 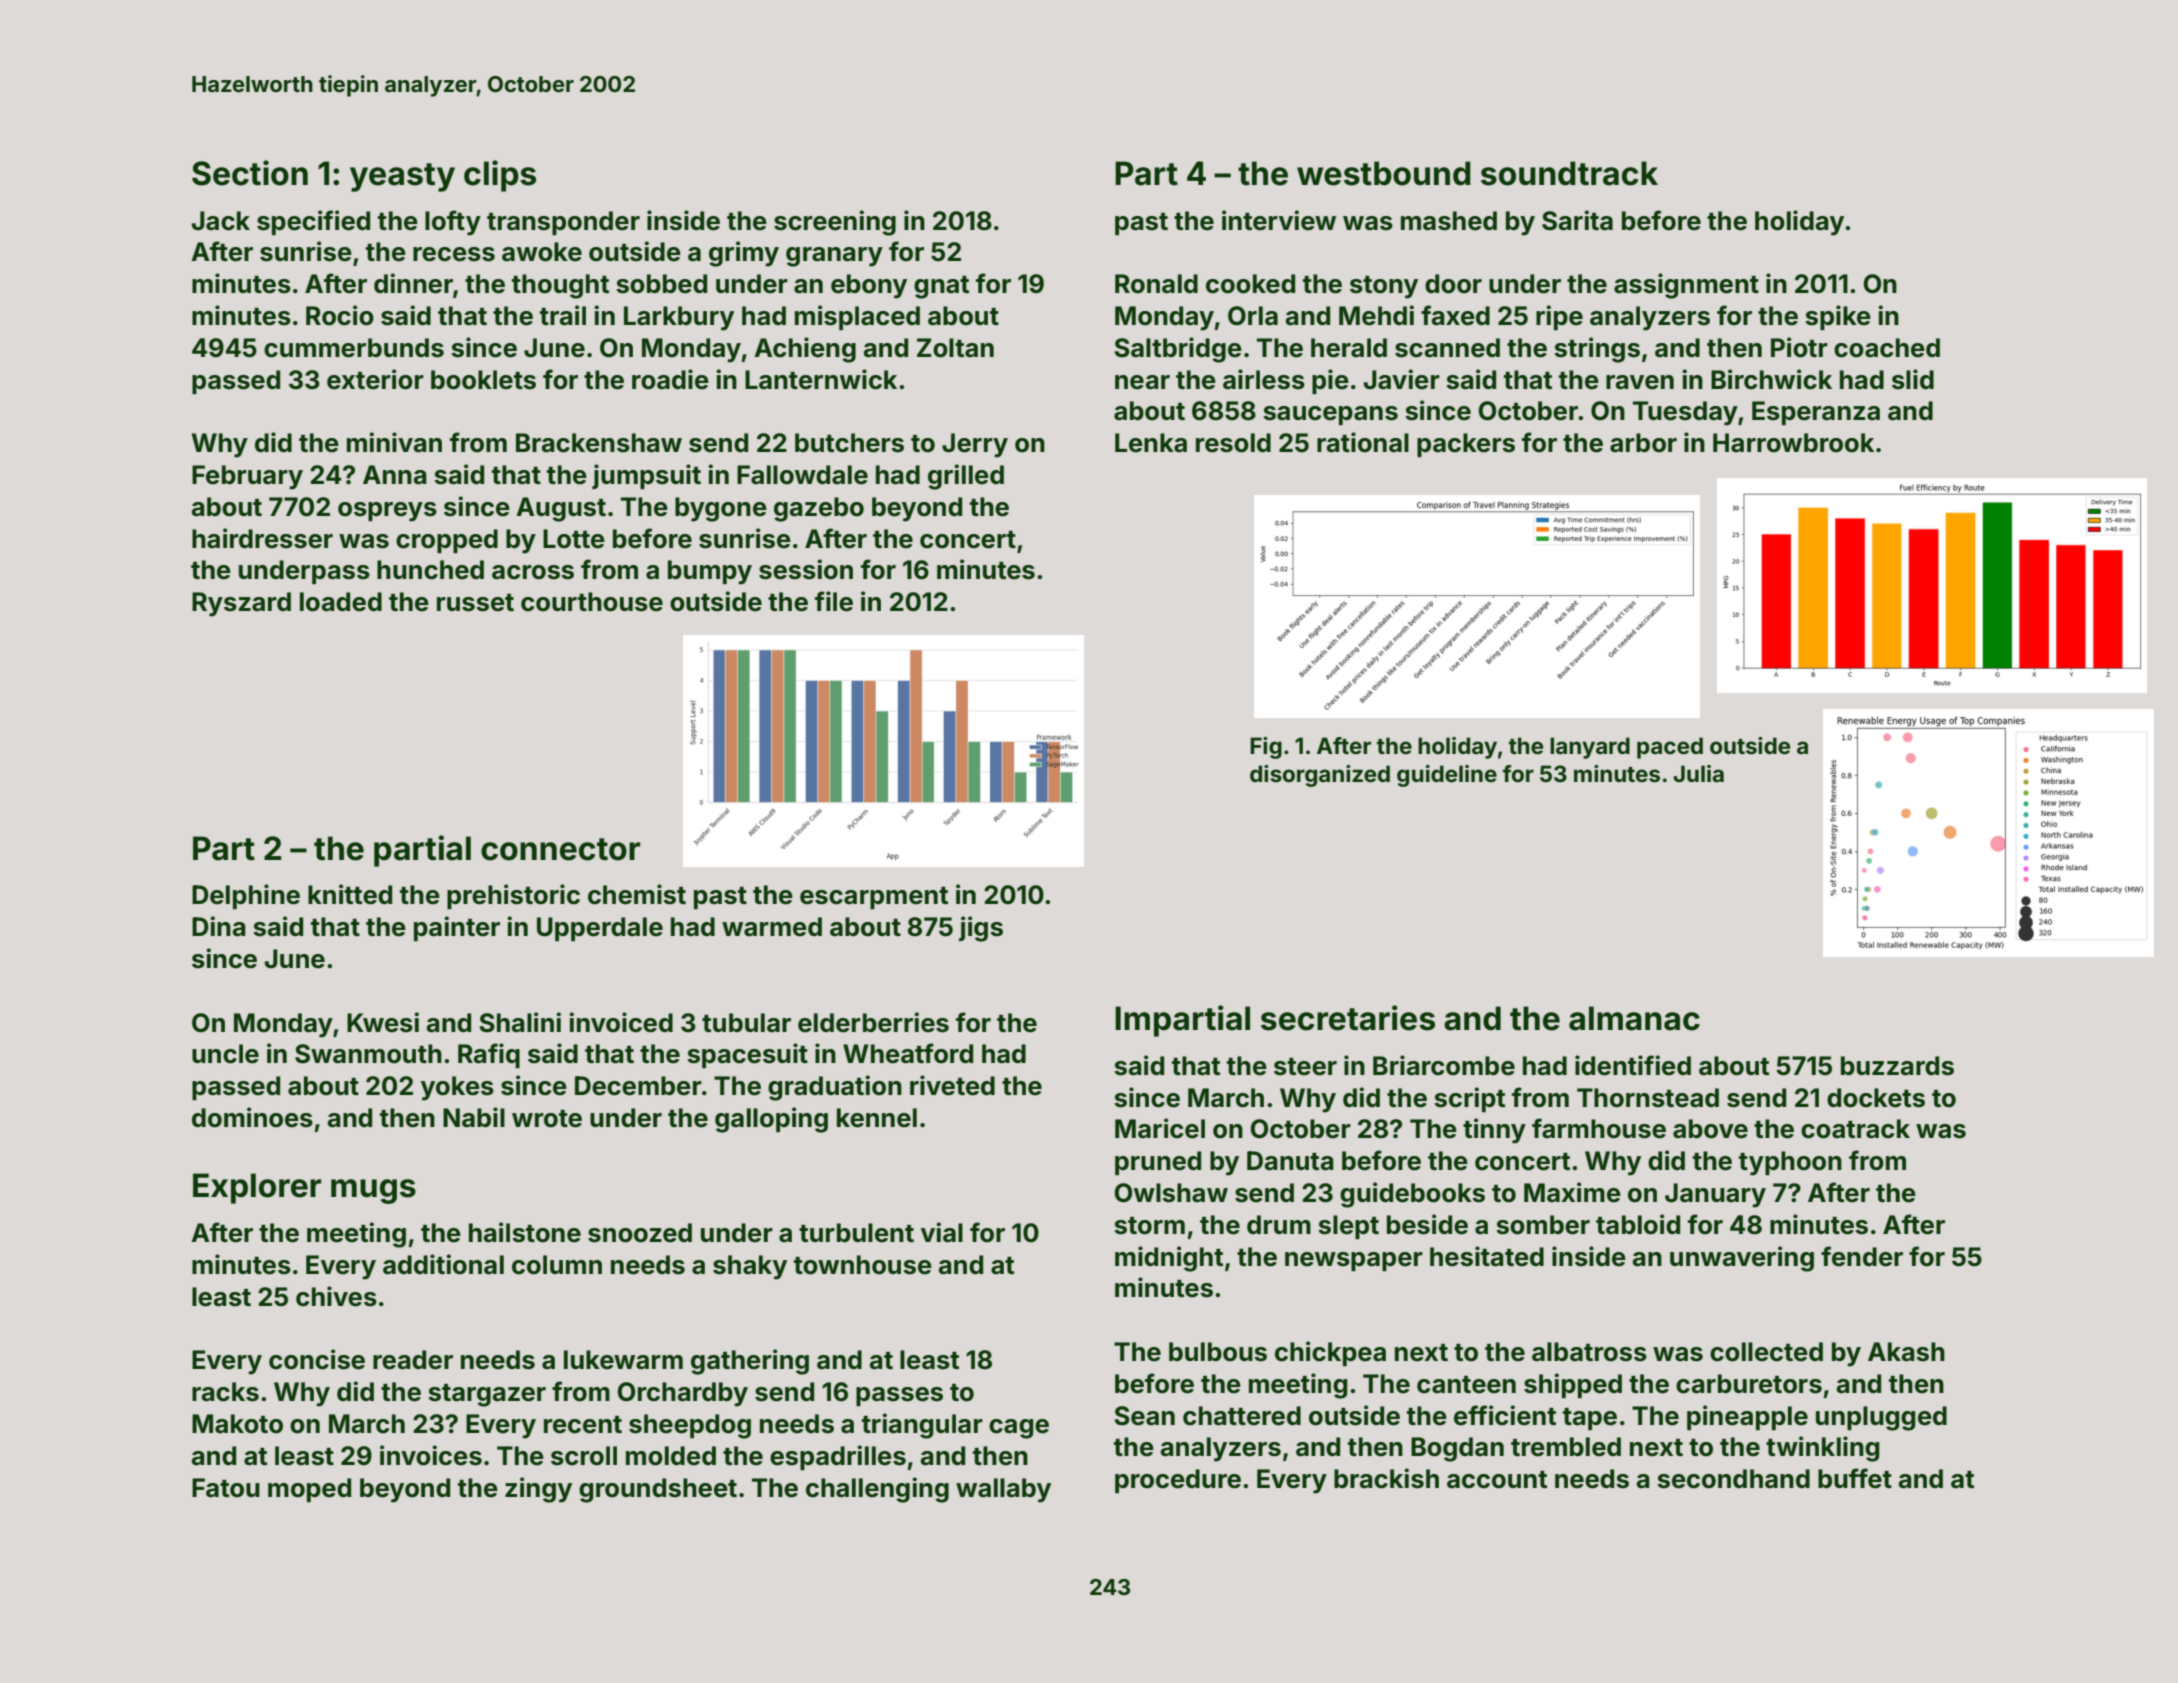 What do you see at coordinates (834, 601) in the screenshot?
I see `file` at bounding box center [834, 601].
